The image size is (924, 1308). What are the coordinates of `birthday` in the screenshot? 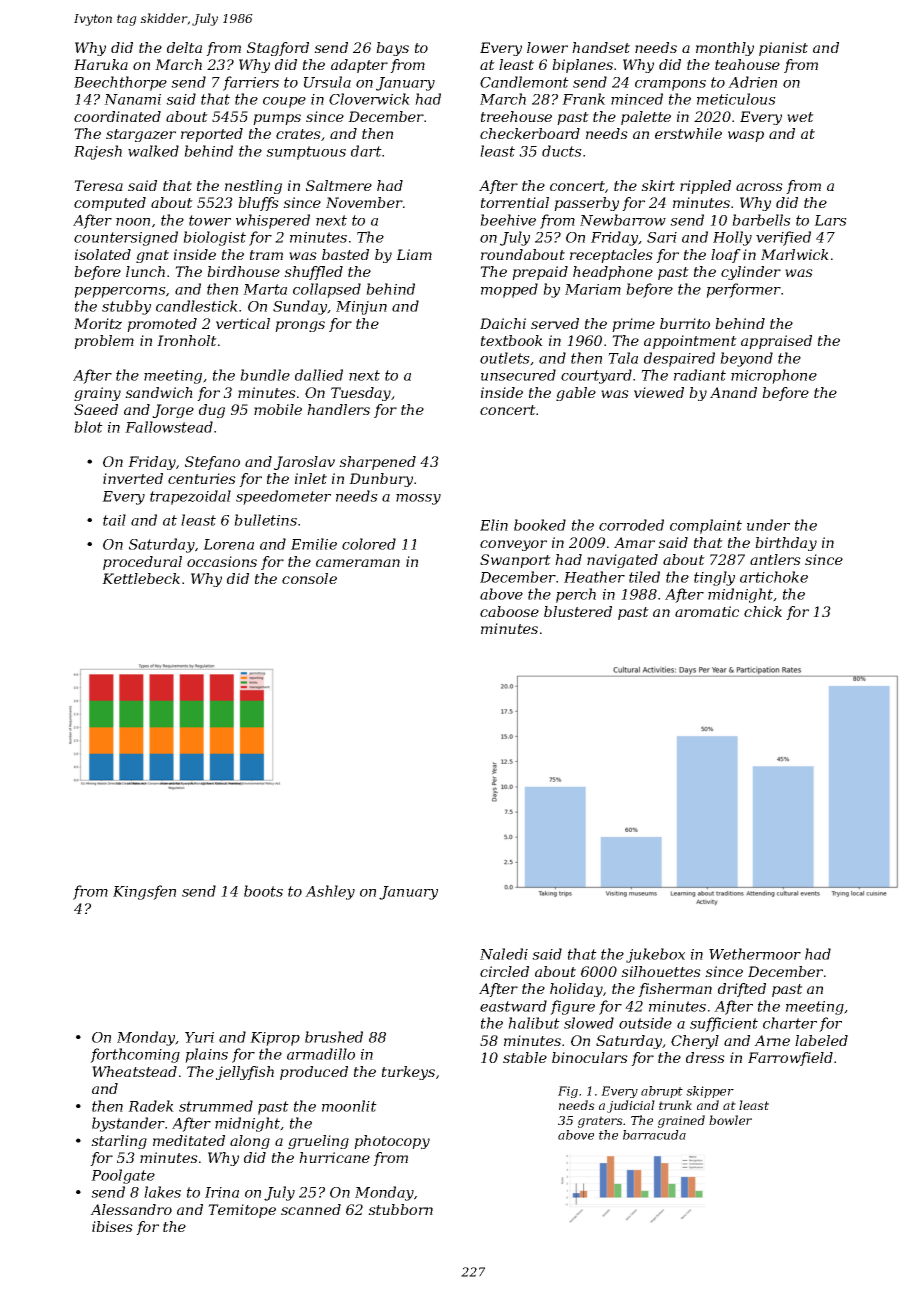 It's located at (786, 544).
